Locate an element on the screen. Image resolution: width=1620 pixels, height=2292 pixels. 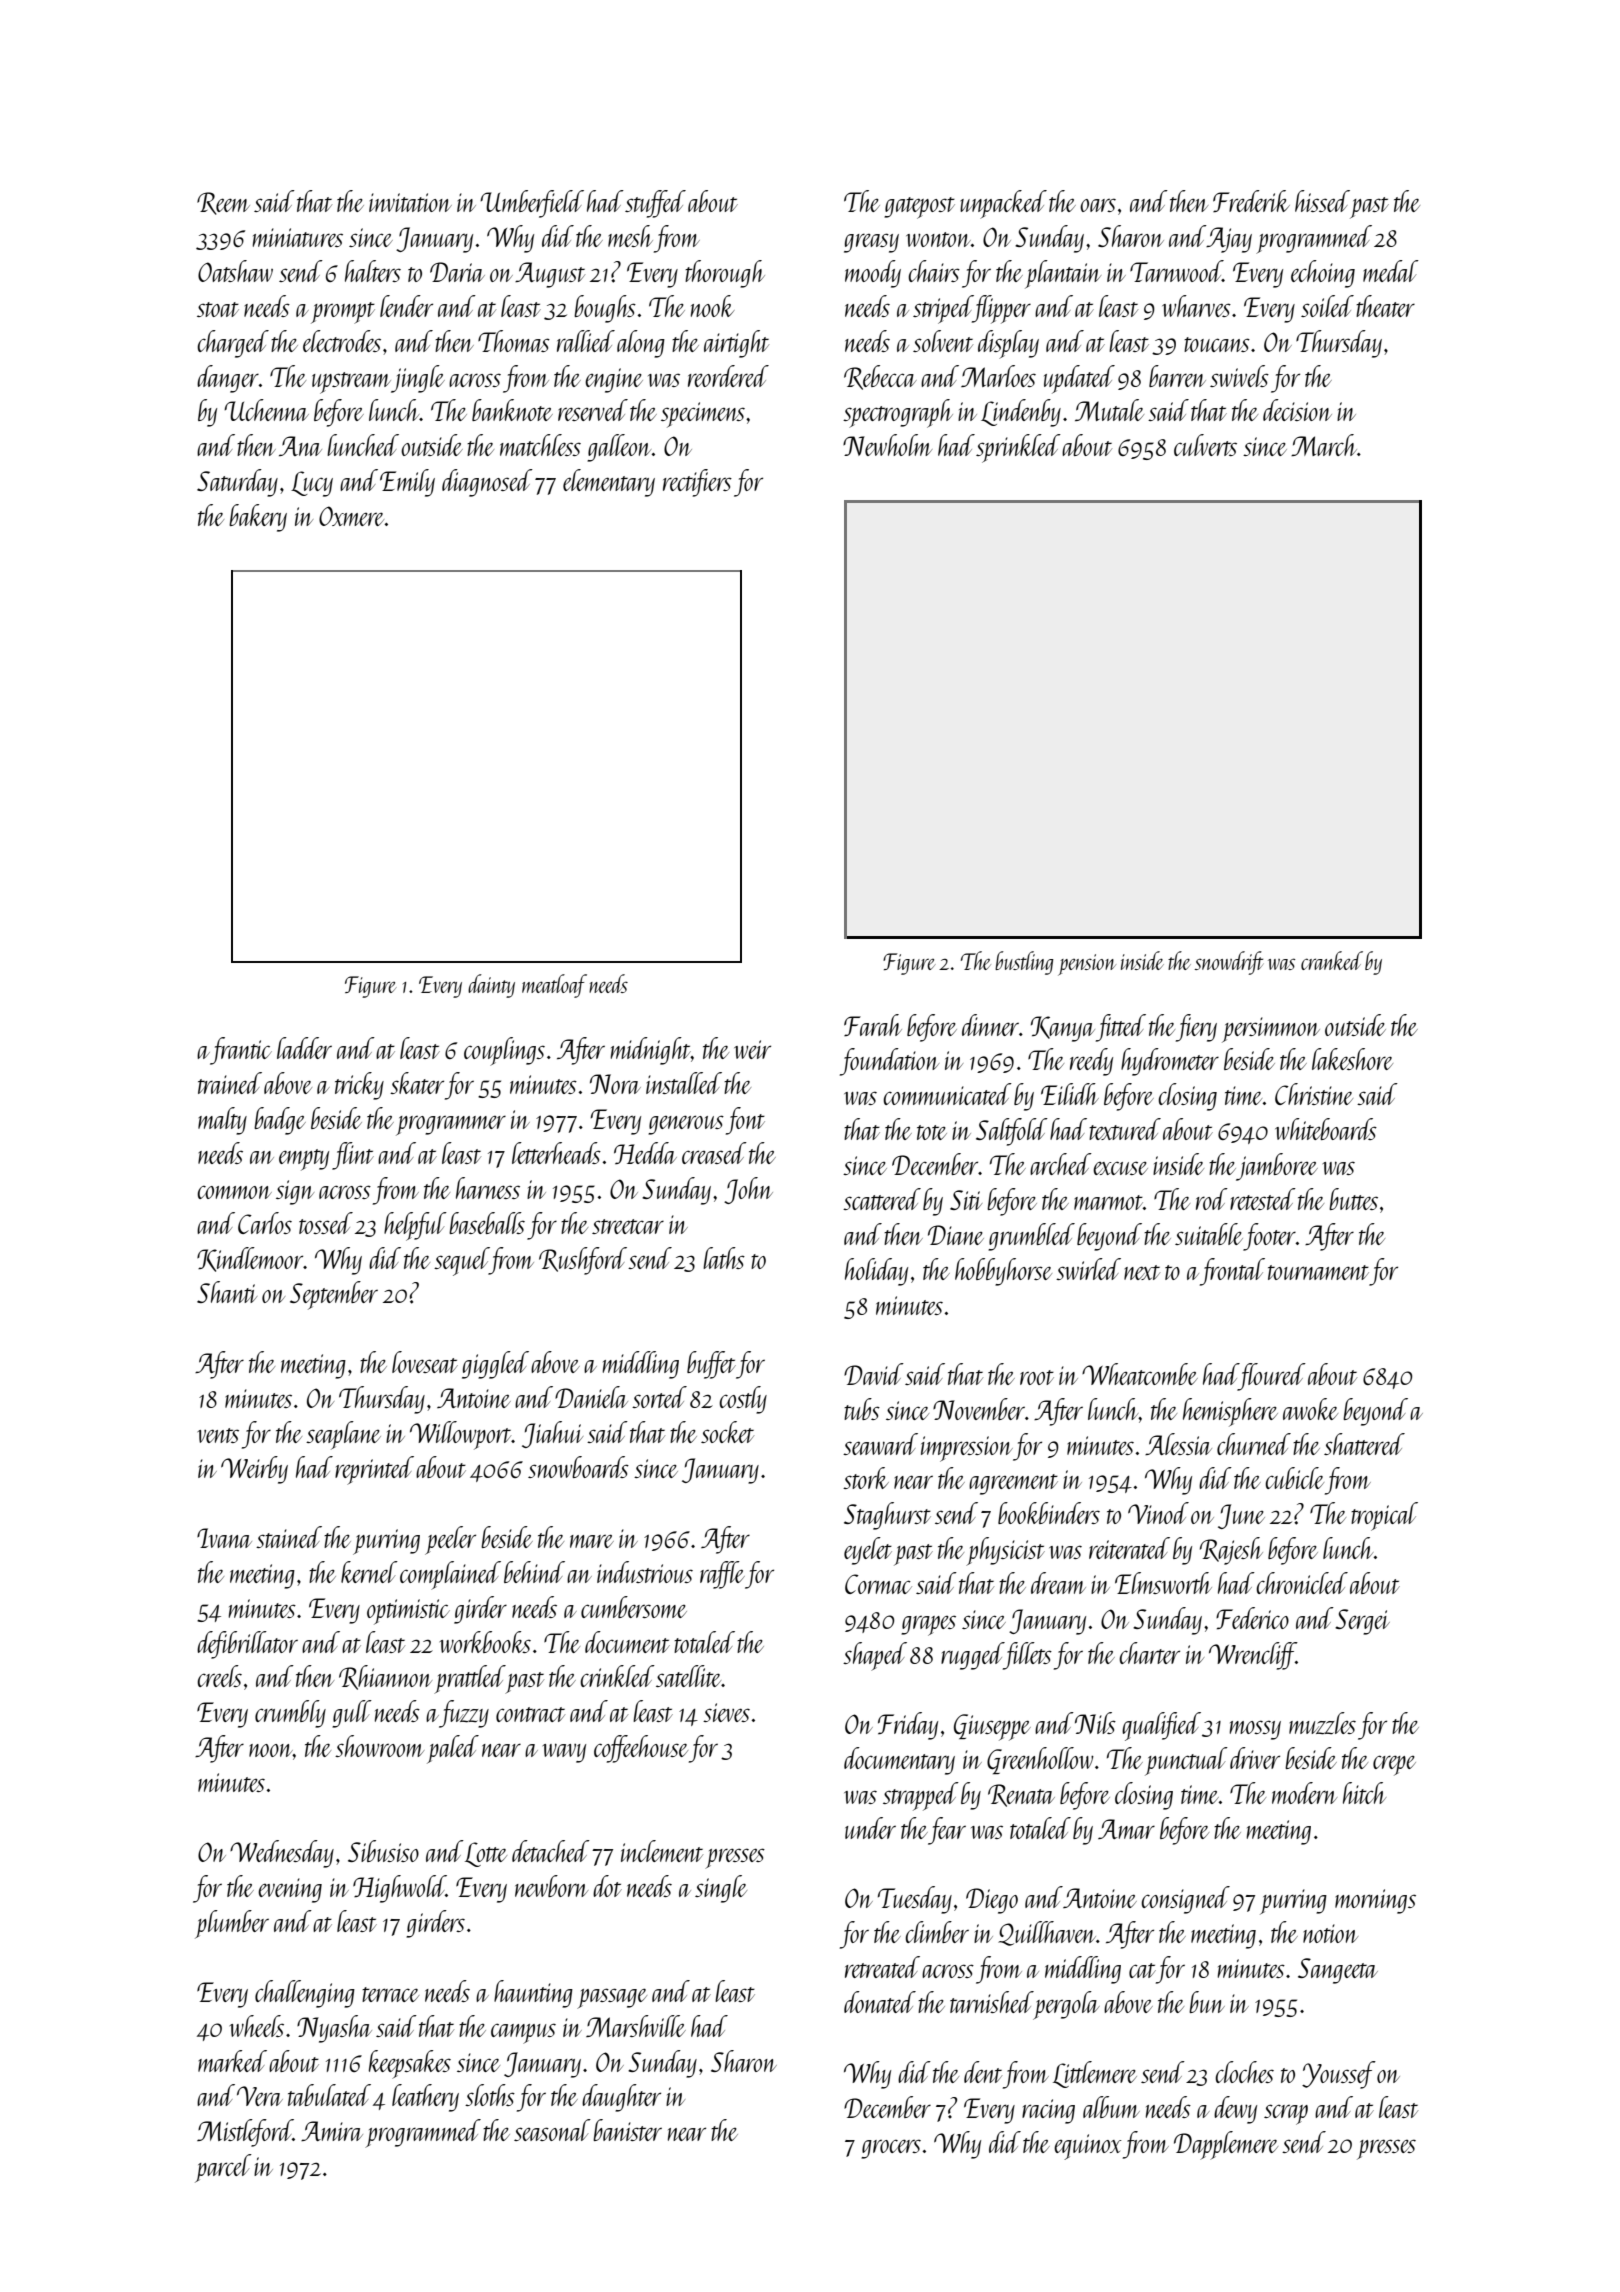
satellite is located at coordinates (689, 1676).
